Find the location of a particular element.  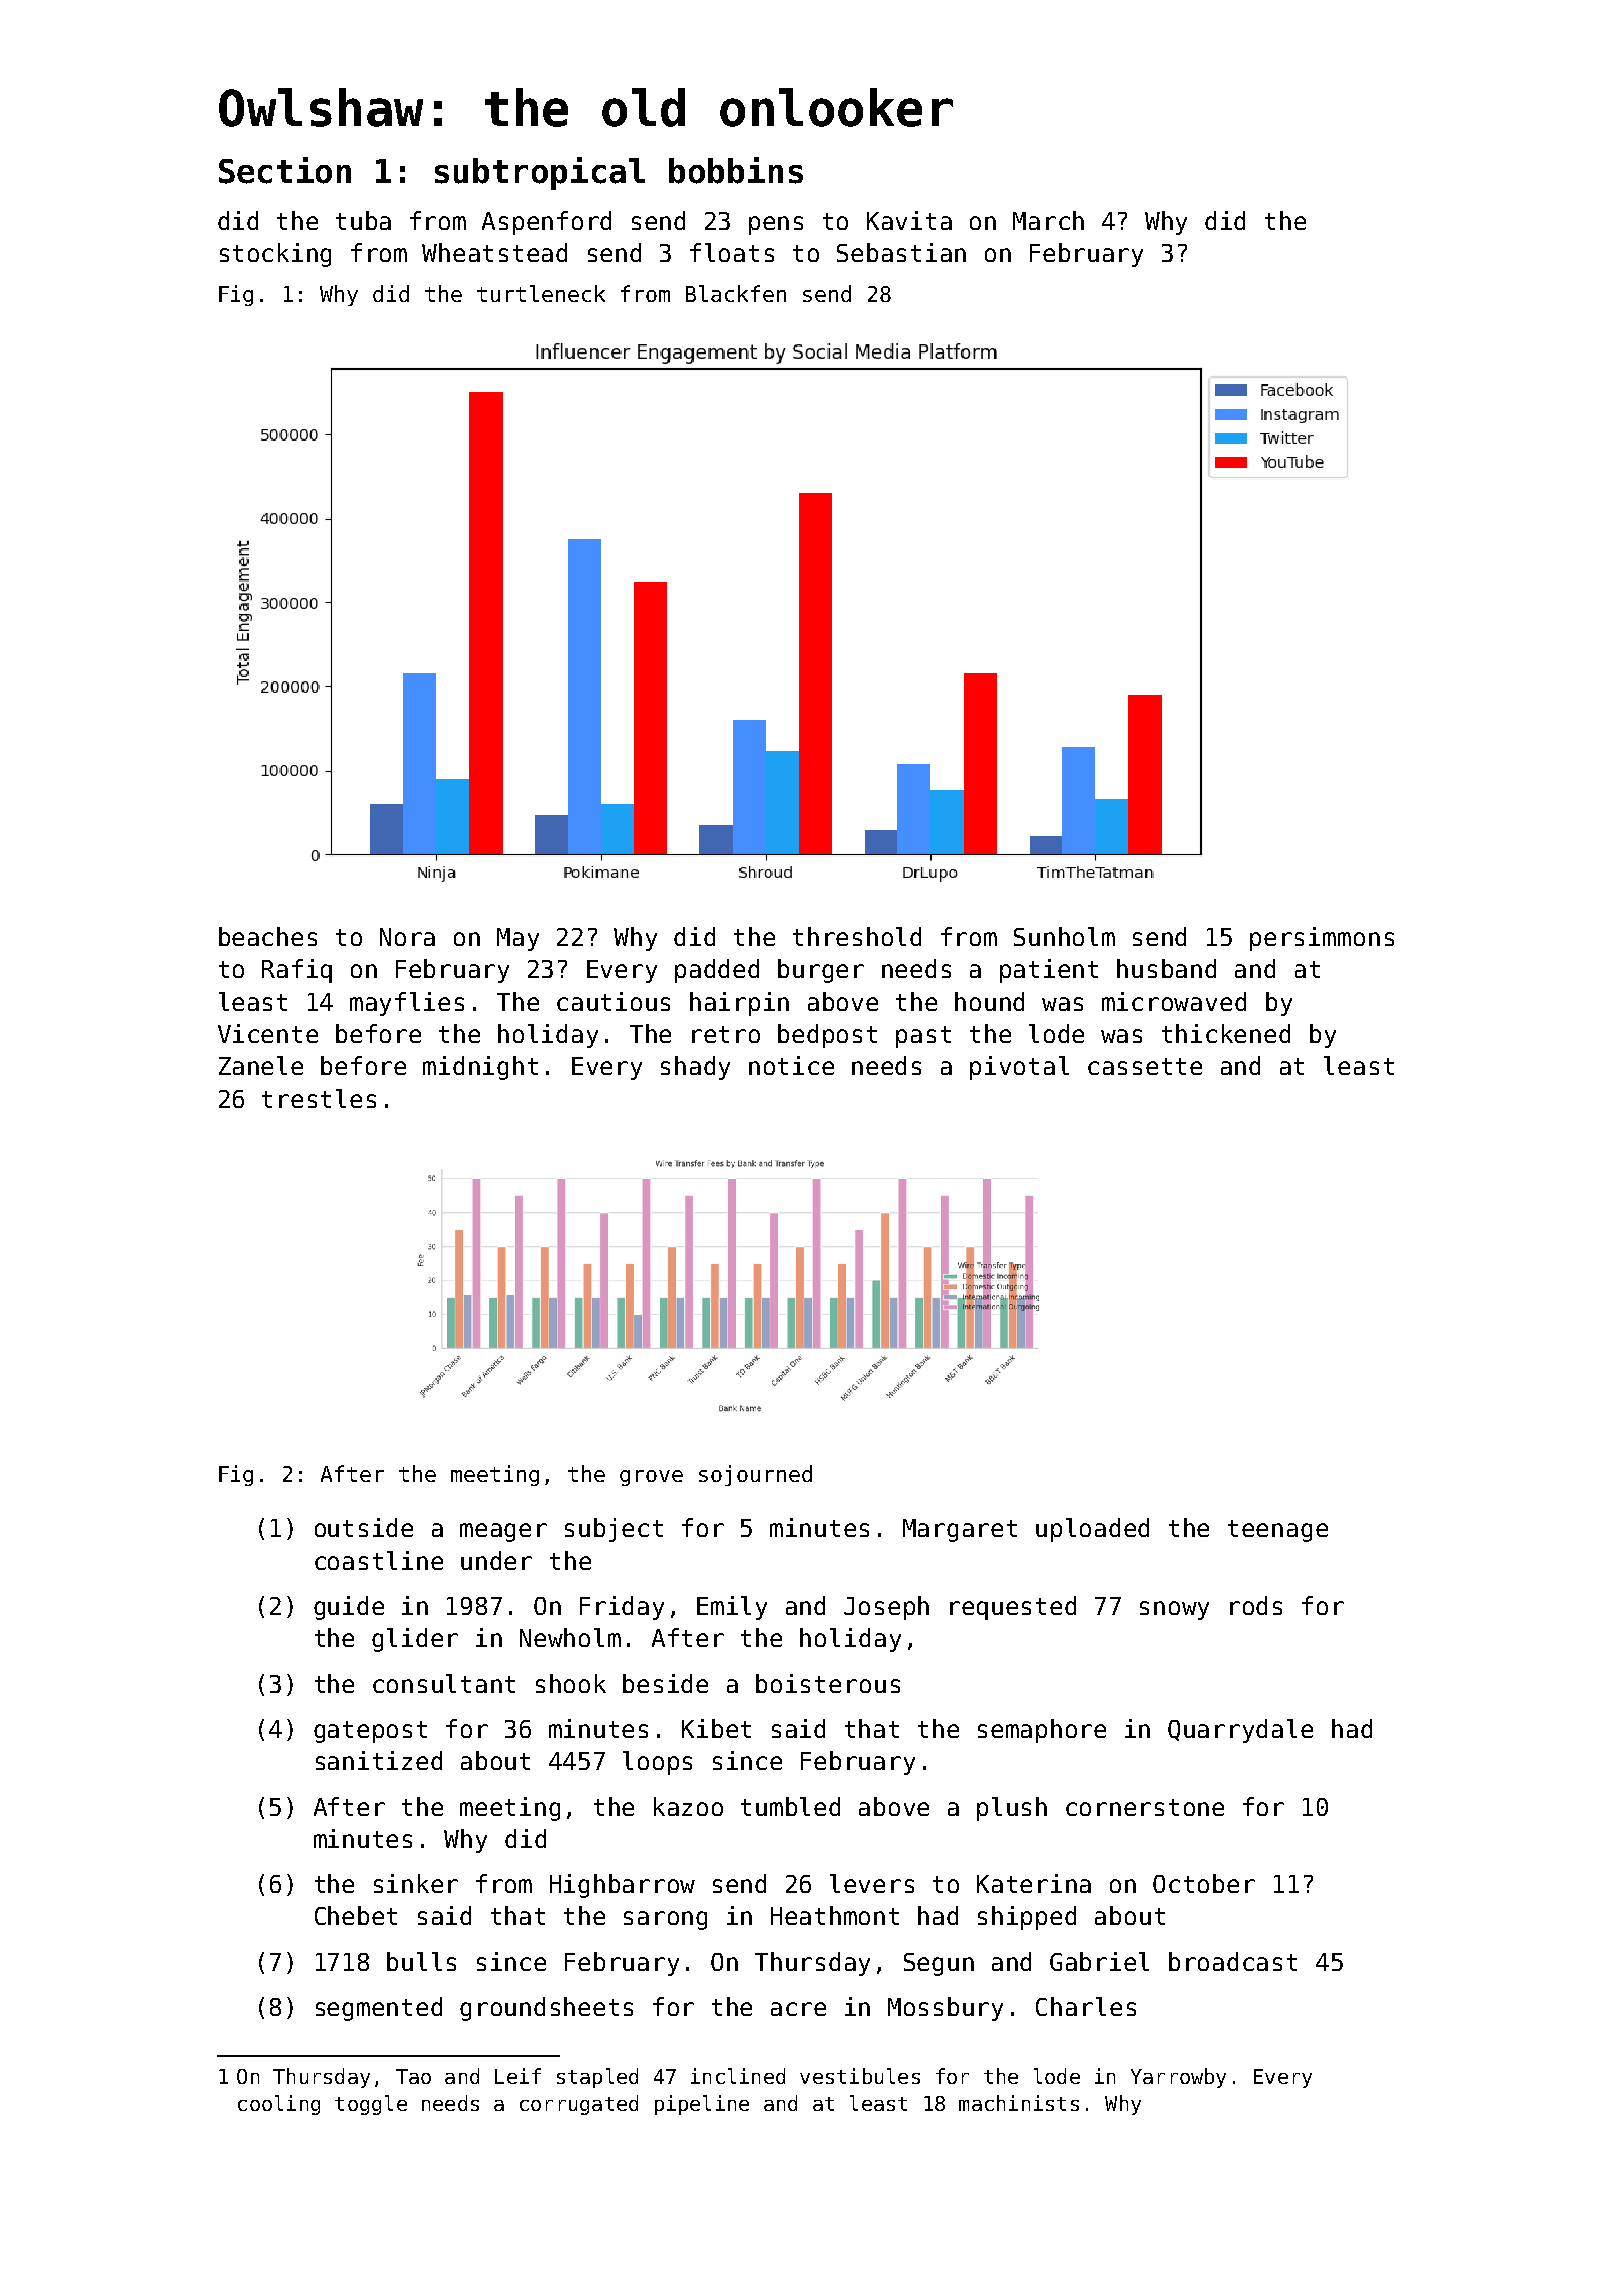

Sebastian is located at coordinates (901, 252).
